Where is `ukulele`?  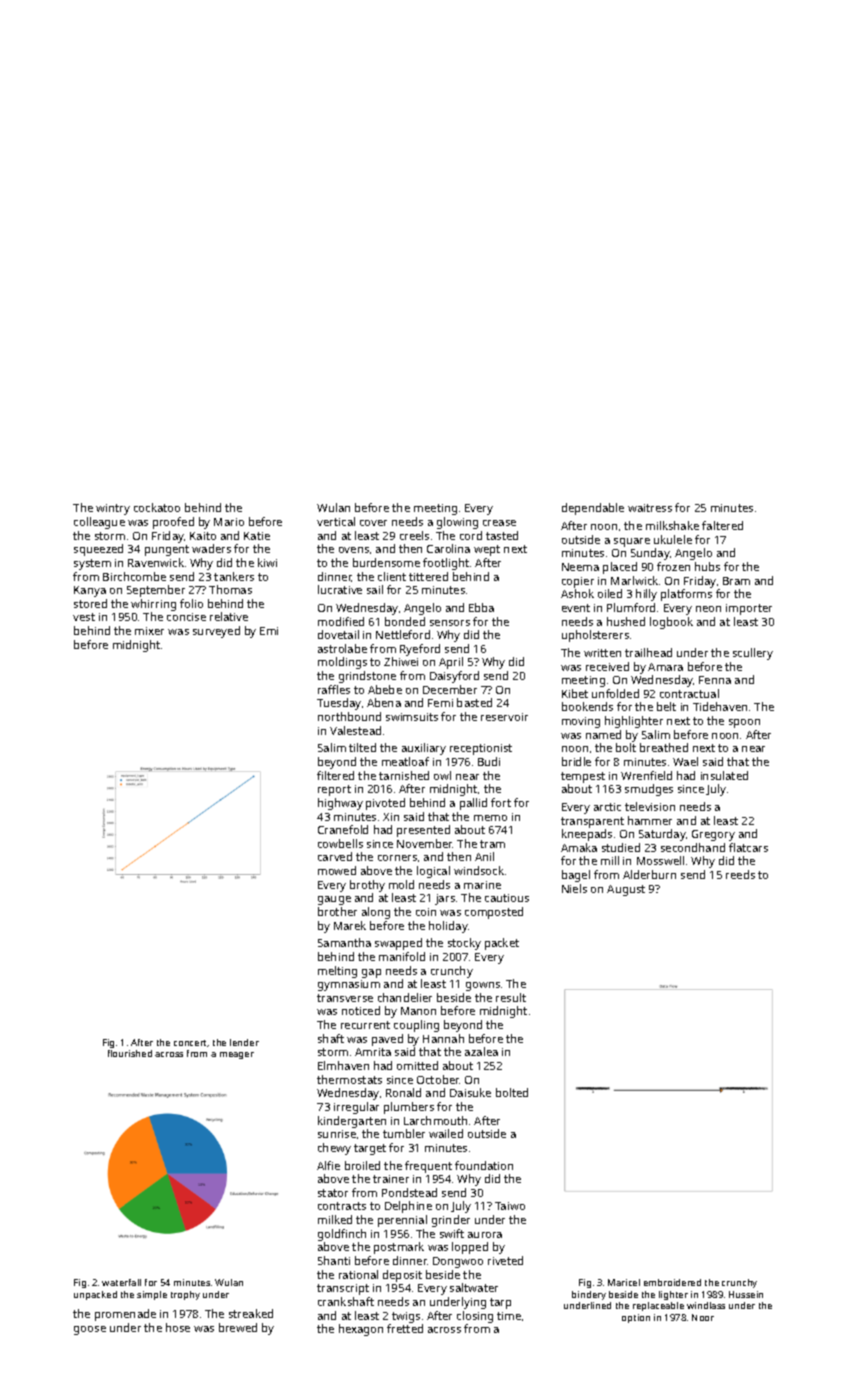 ukulele is located at coordinates (673, 539).
